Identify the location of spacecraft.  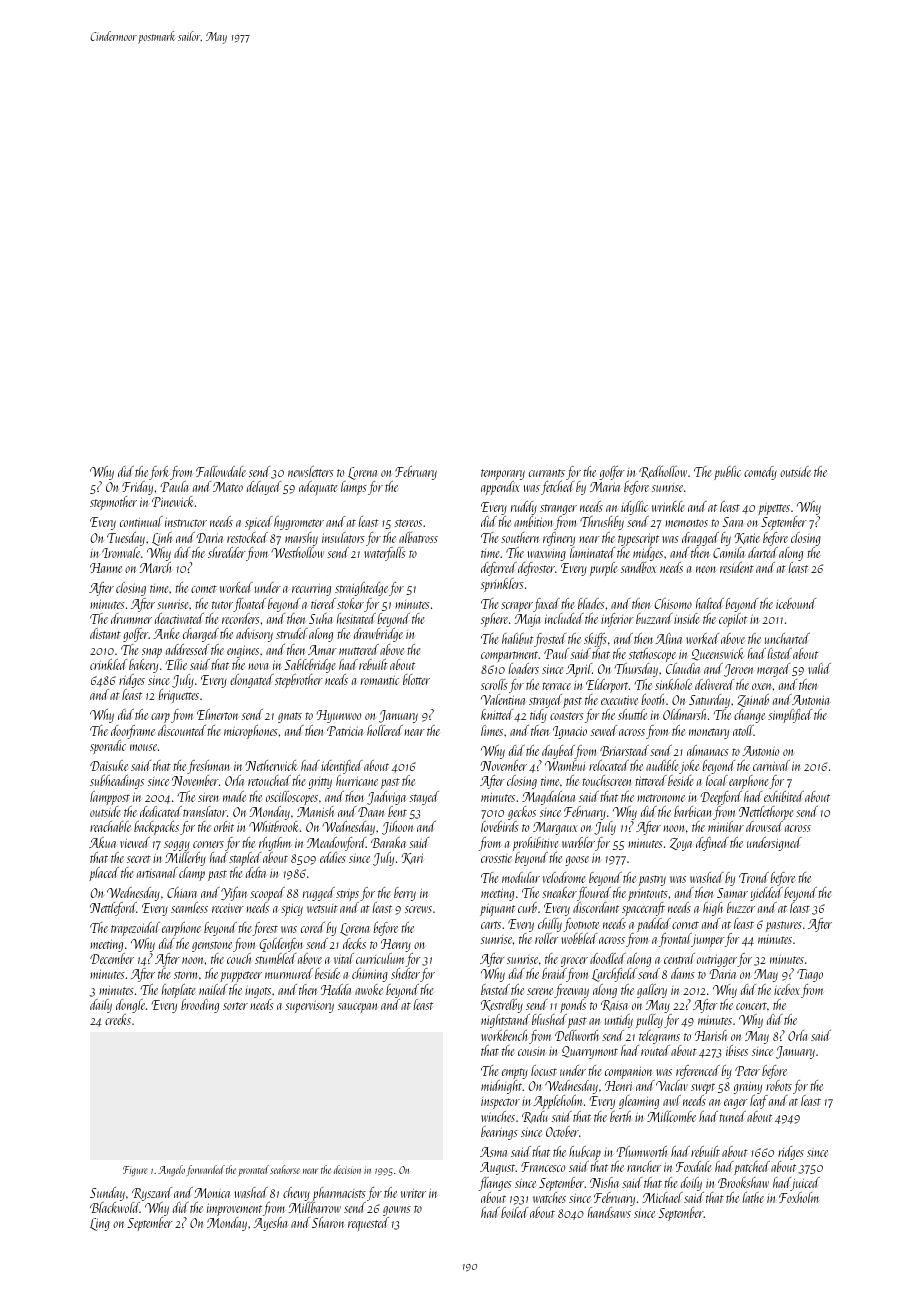
(643, 909).
